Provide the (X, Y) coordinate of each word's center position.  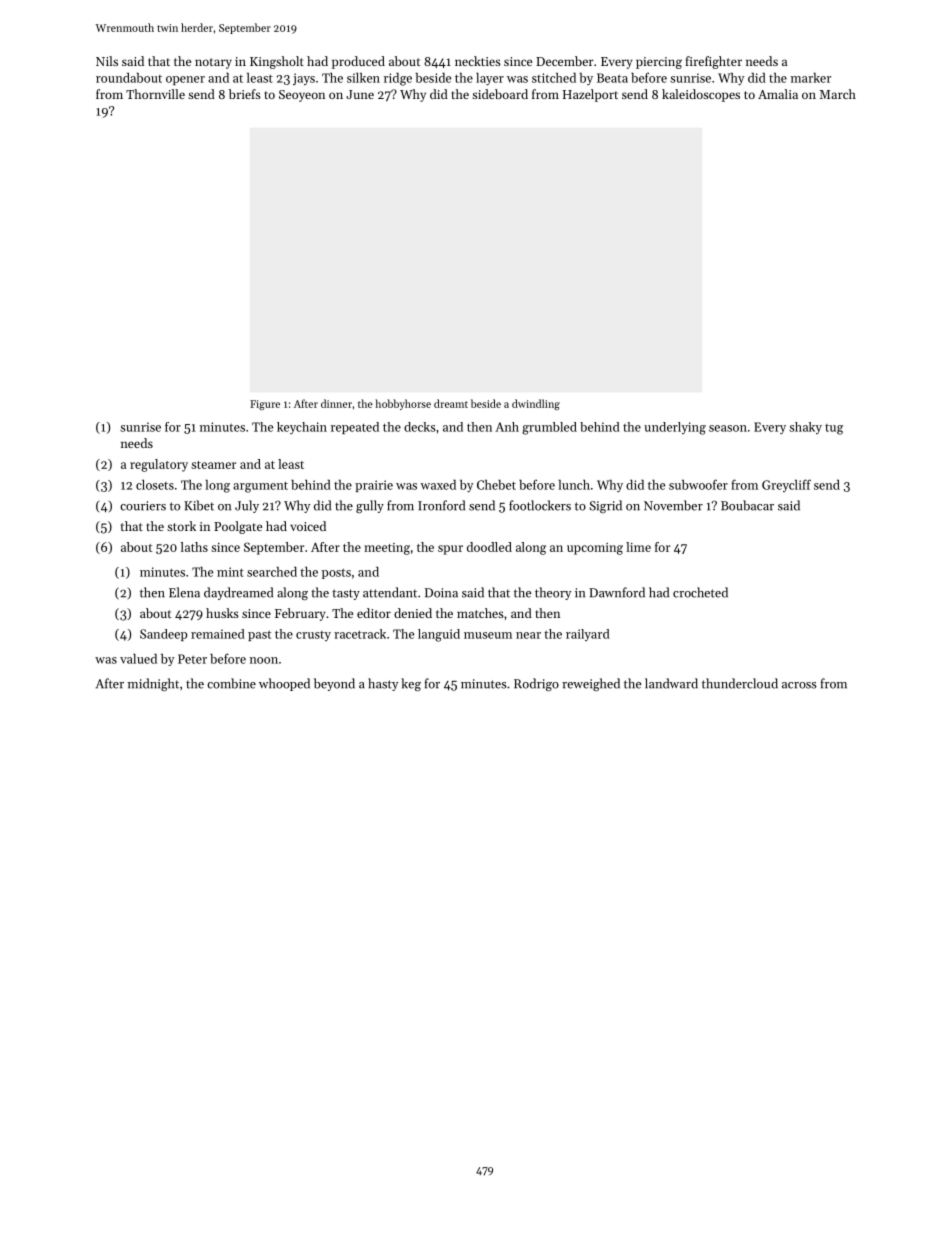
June (360, 94)
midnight (153, 684)
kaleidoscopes (701, 95)
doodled (489, 547)
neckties (478, 61)
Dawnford (617, 592)
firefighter (713, 62)
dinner (336, 403)
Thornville (155, 94)
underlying (675, 428)
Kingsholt (277, 62)
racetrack (360, 634)
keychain (302, 428)
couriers (143, 506)
